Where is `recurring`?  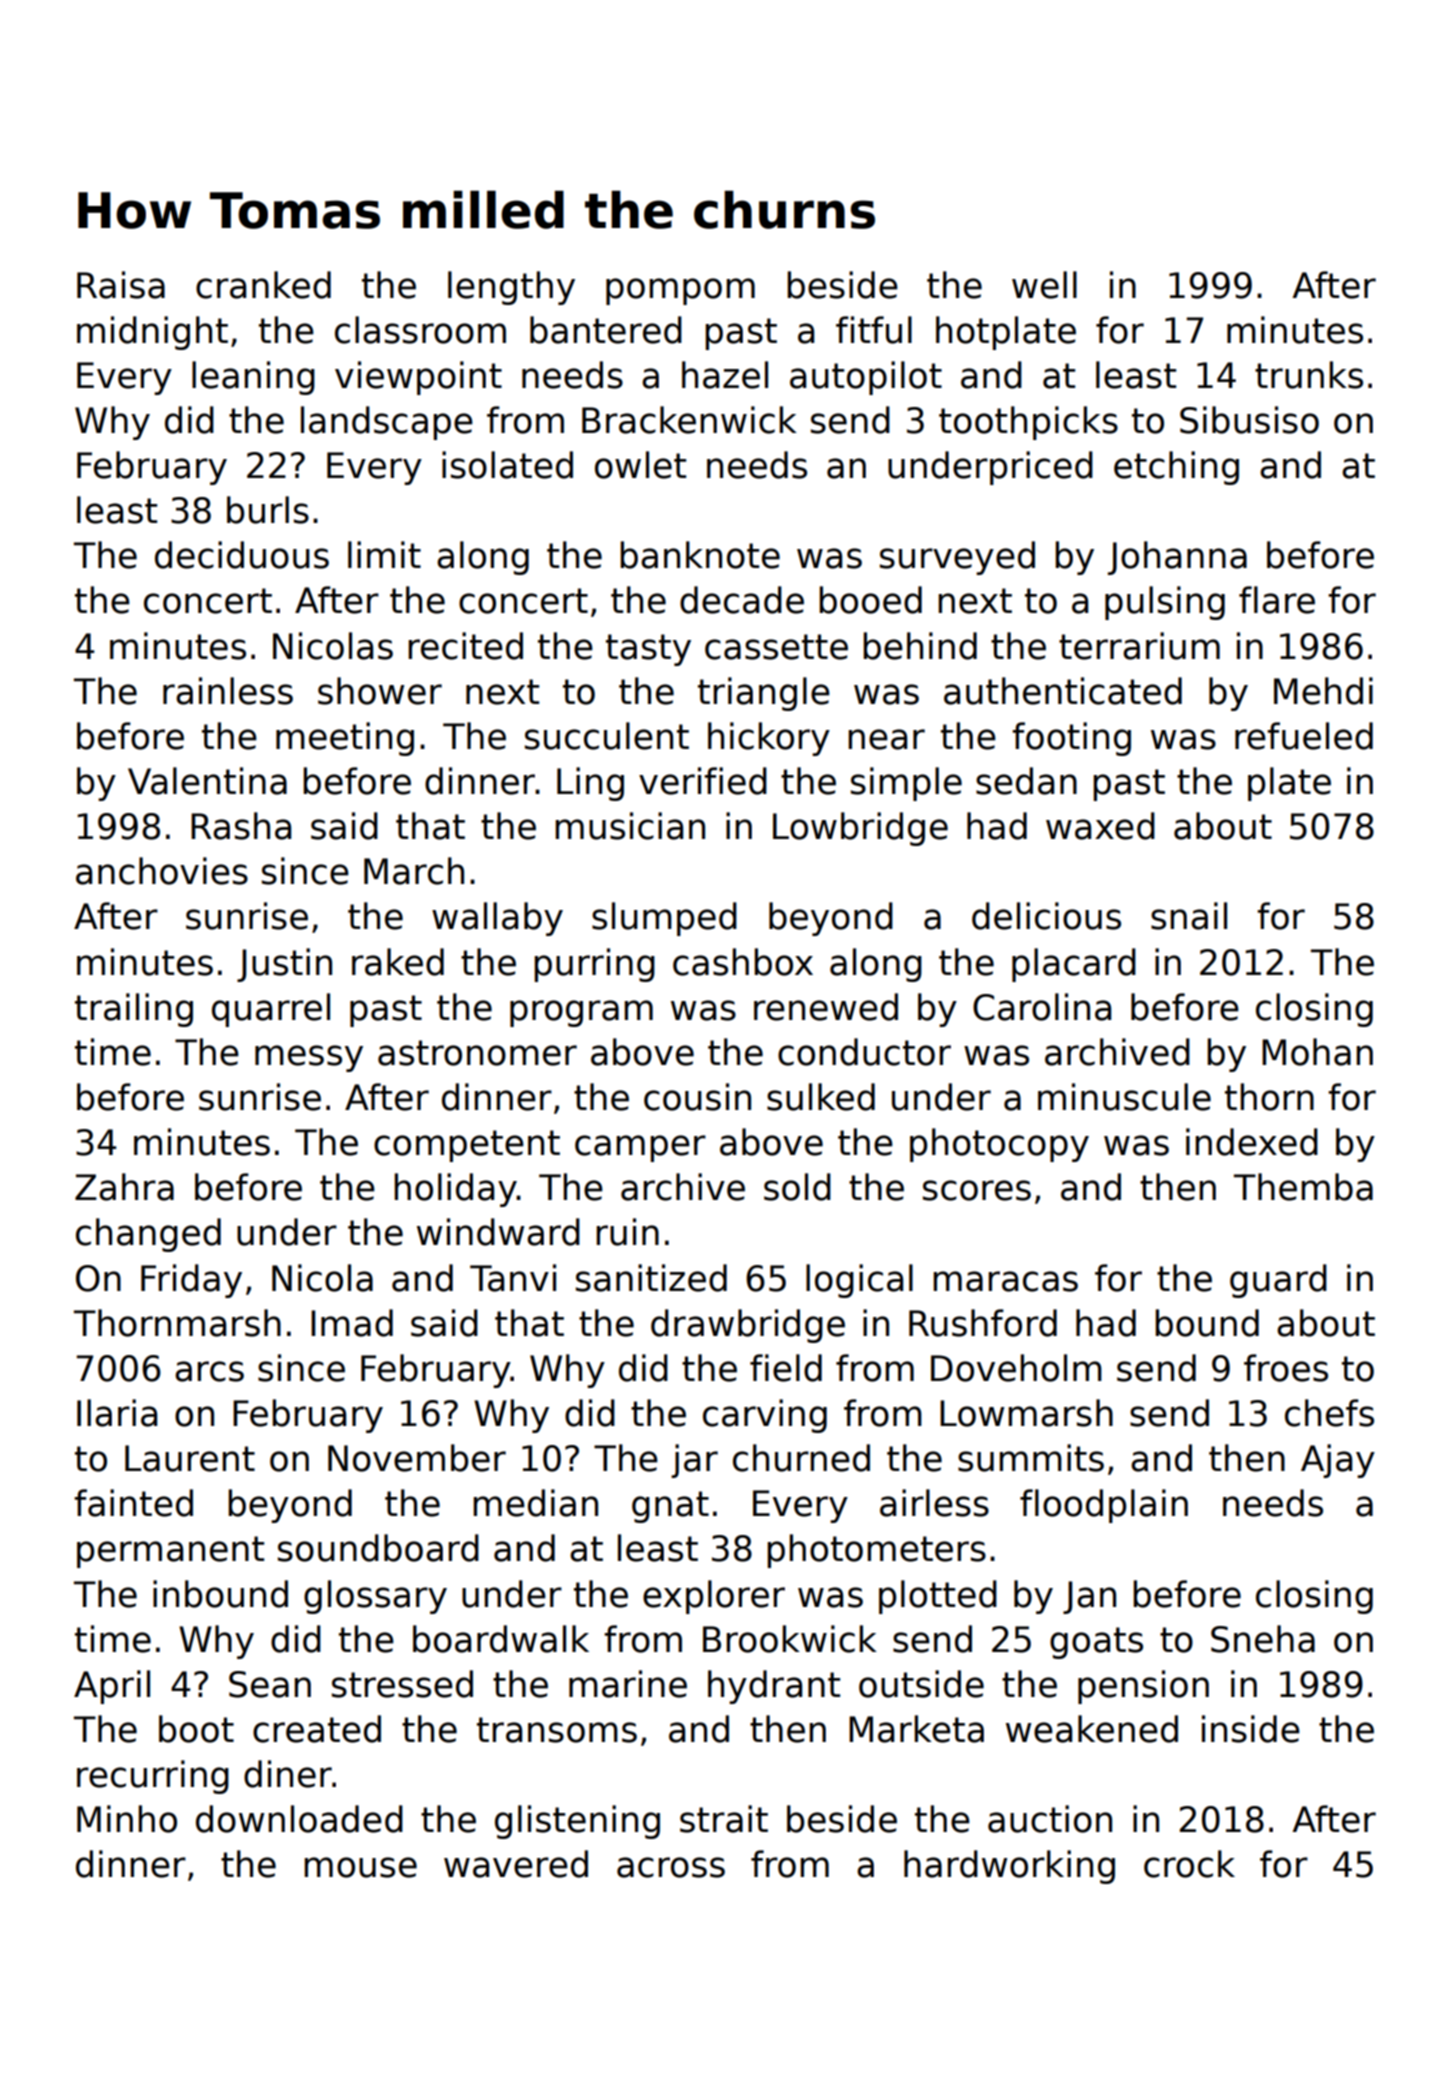 recurring is located at coordinates (153, 1777).
